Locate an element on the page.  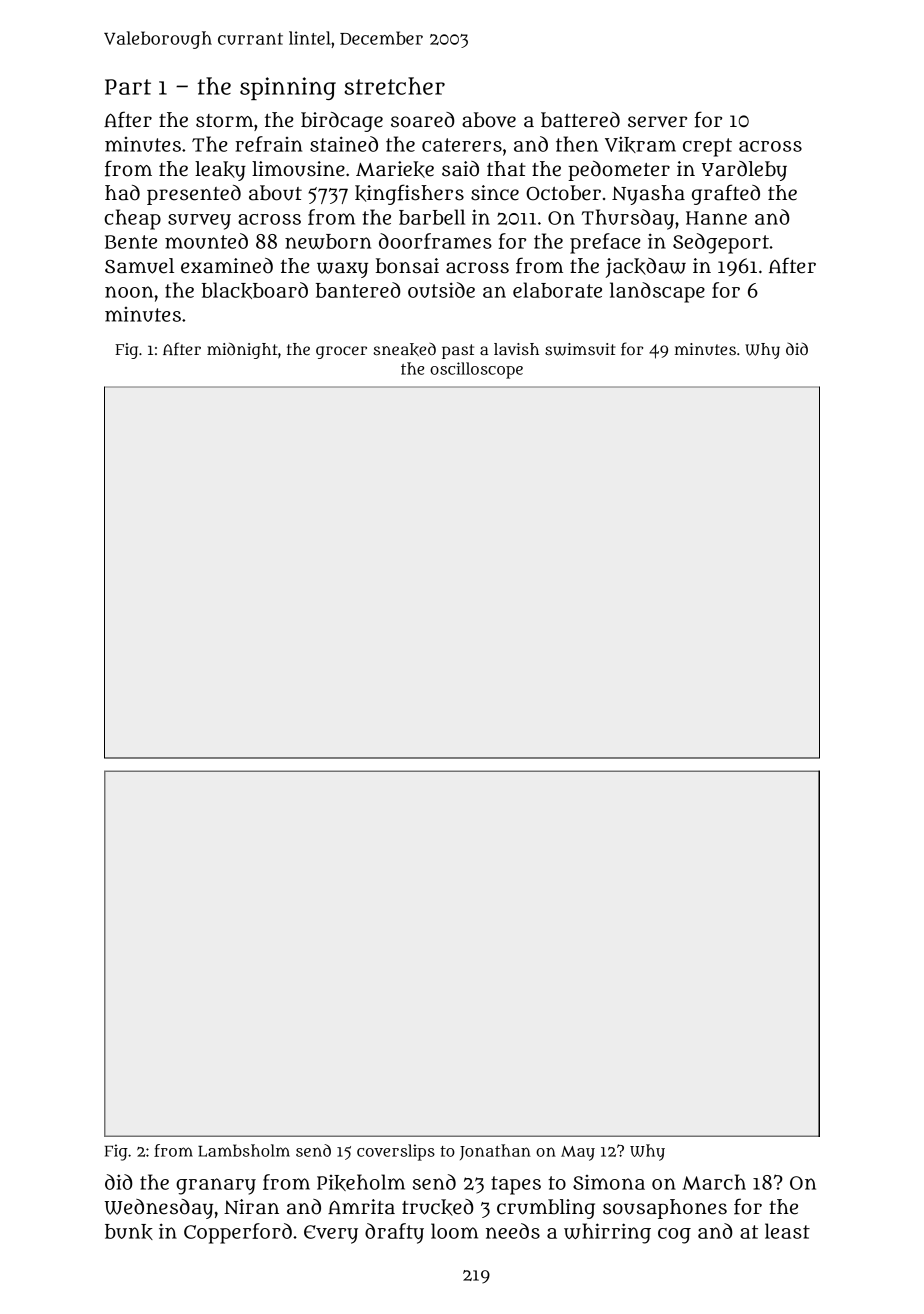
bunk is located at coordinates (129, 1232).
